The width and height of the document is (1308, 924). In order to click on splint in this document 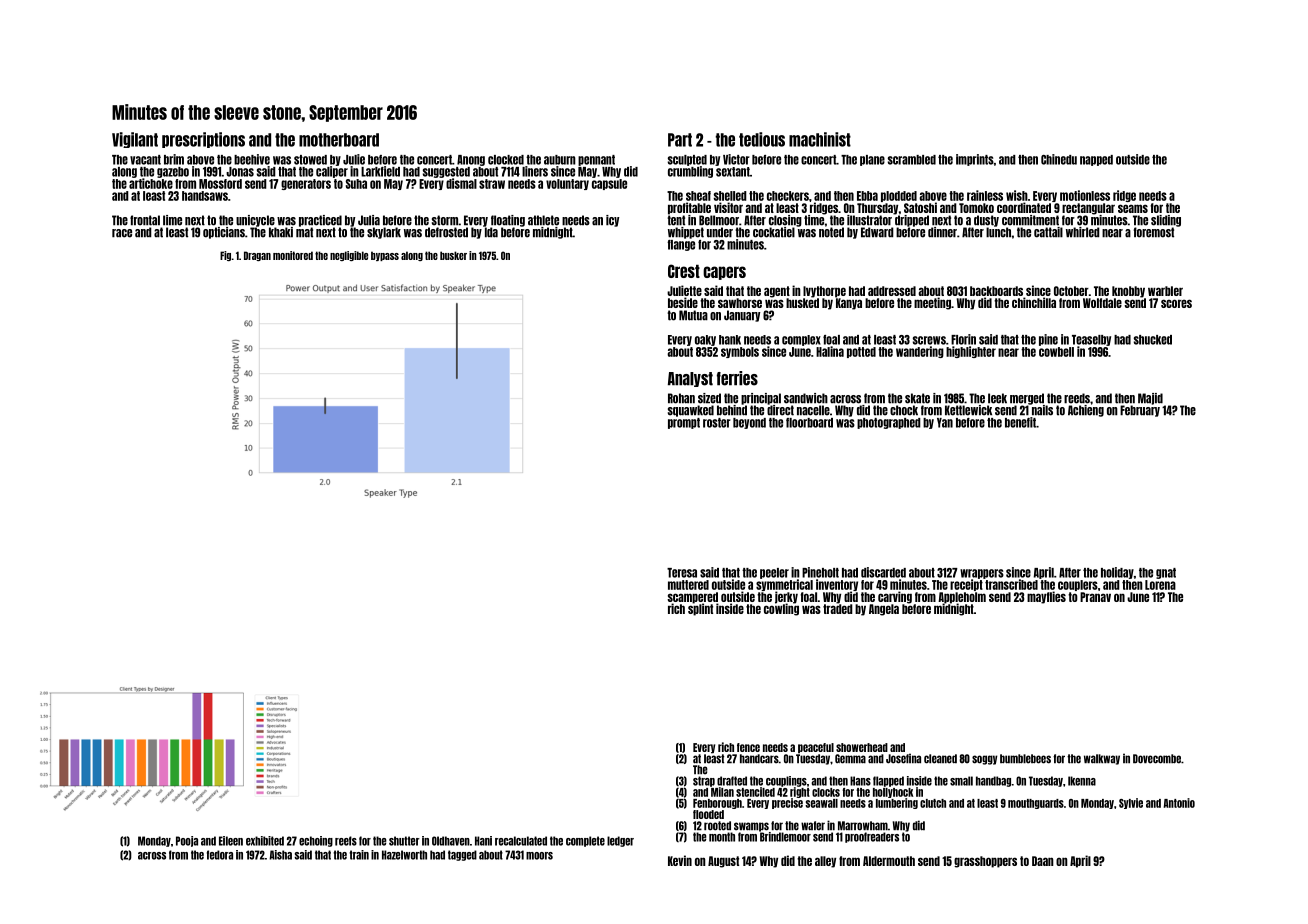, I will do `click(700, 609)`.
